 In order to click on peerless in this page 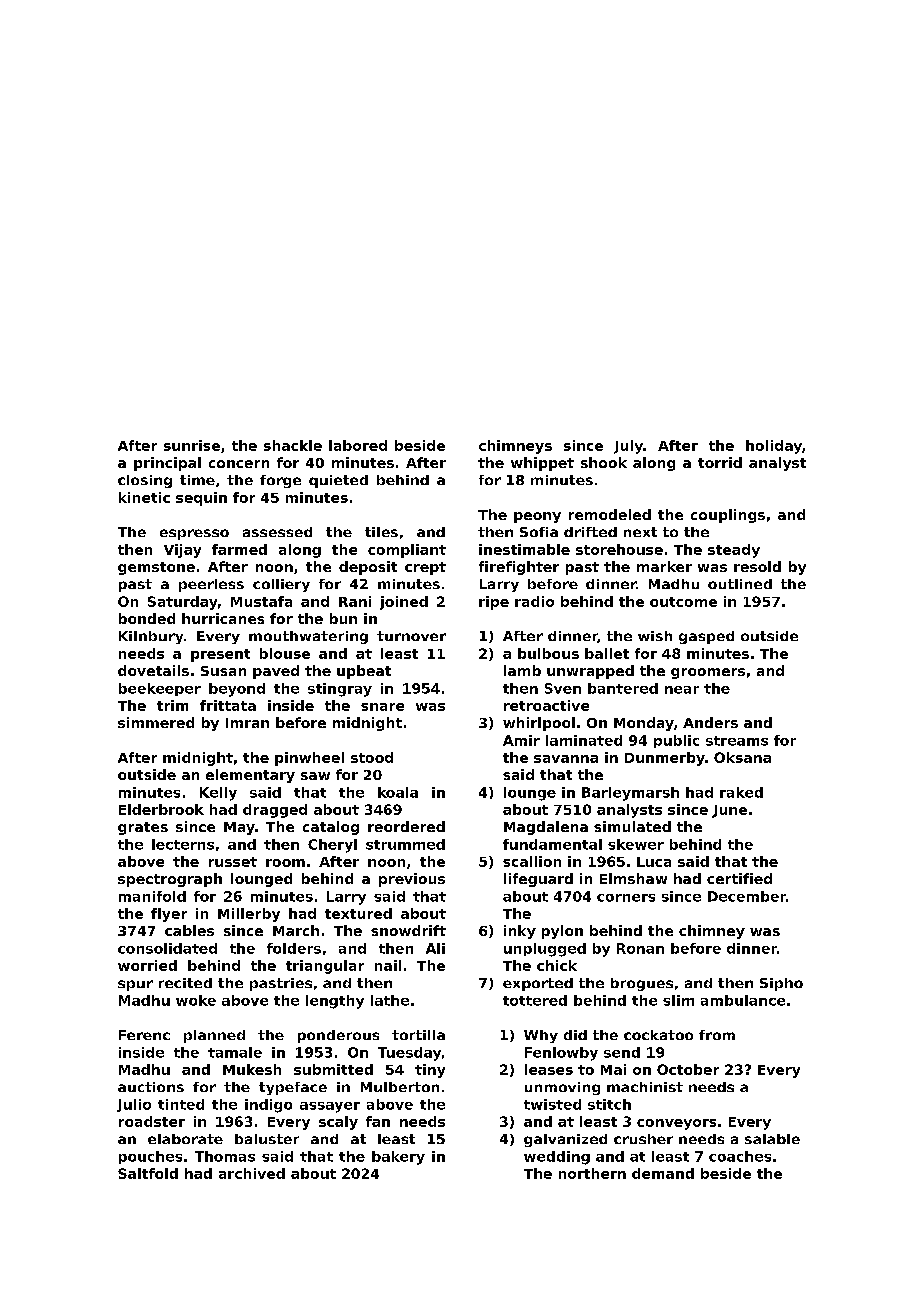, I will do `click(211, 585)`.
